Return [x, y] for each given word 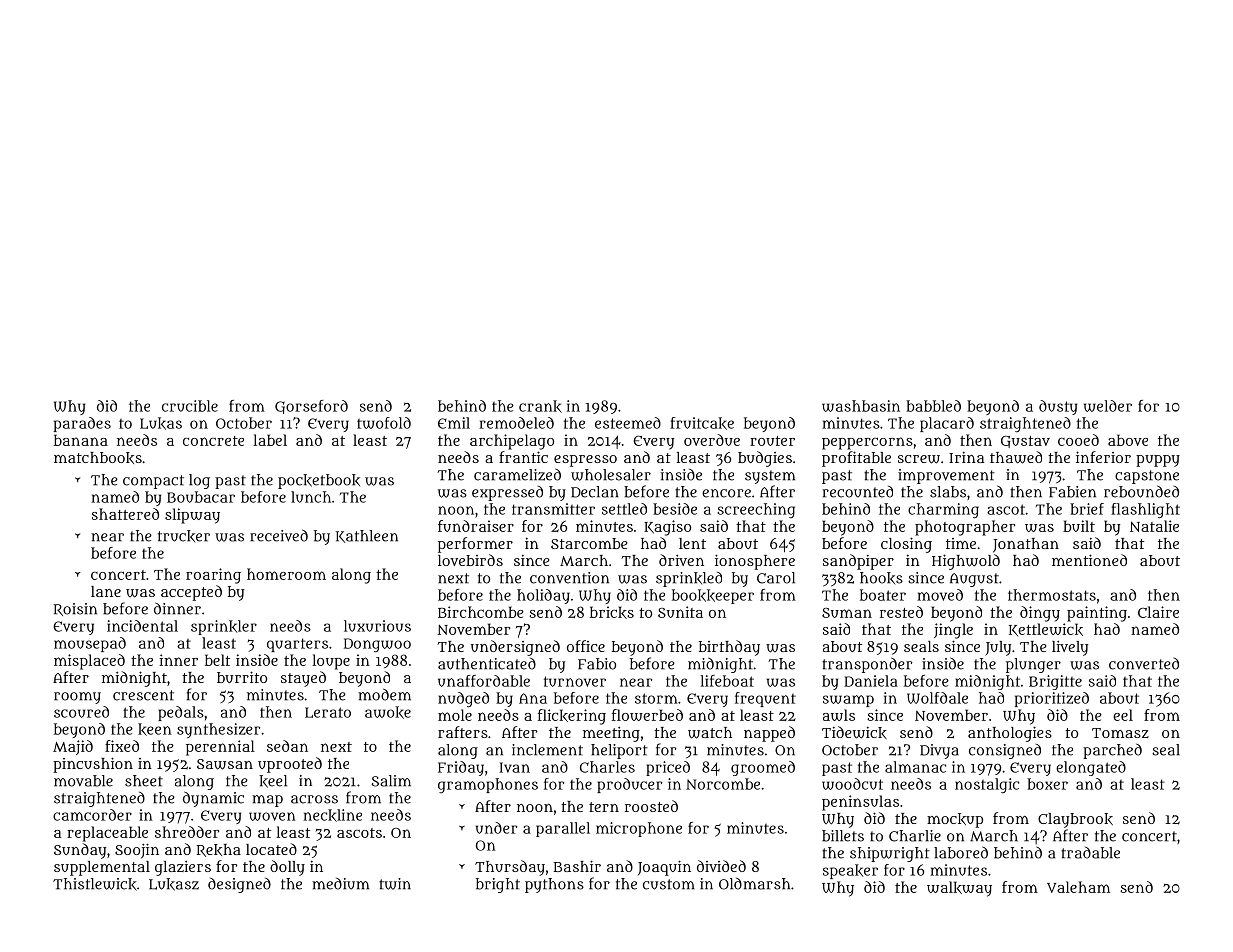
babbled [933, 406]
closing [906, 545]
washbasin [861, 406]
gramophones [488, 785]
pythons [554, 885]
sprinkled [689, 579]
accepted [191, 593]
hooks [881, 578]
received [279, 535]
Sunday [80, 851]
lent [692, 543]
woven [272, 816]
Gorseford [311, 407]
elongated [1091, 768]
